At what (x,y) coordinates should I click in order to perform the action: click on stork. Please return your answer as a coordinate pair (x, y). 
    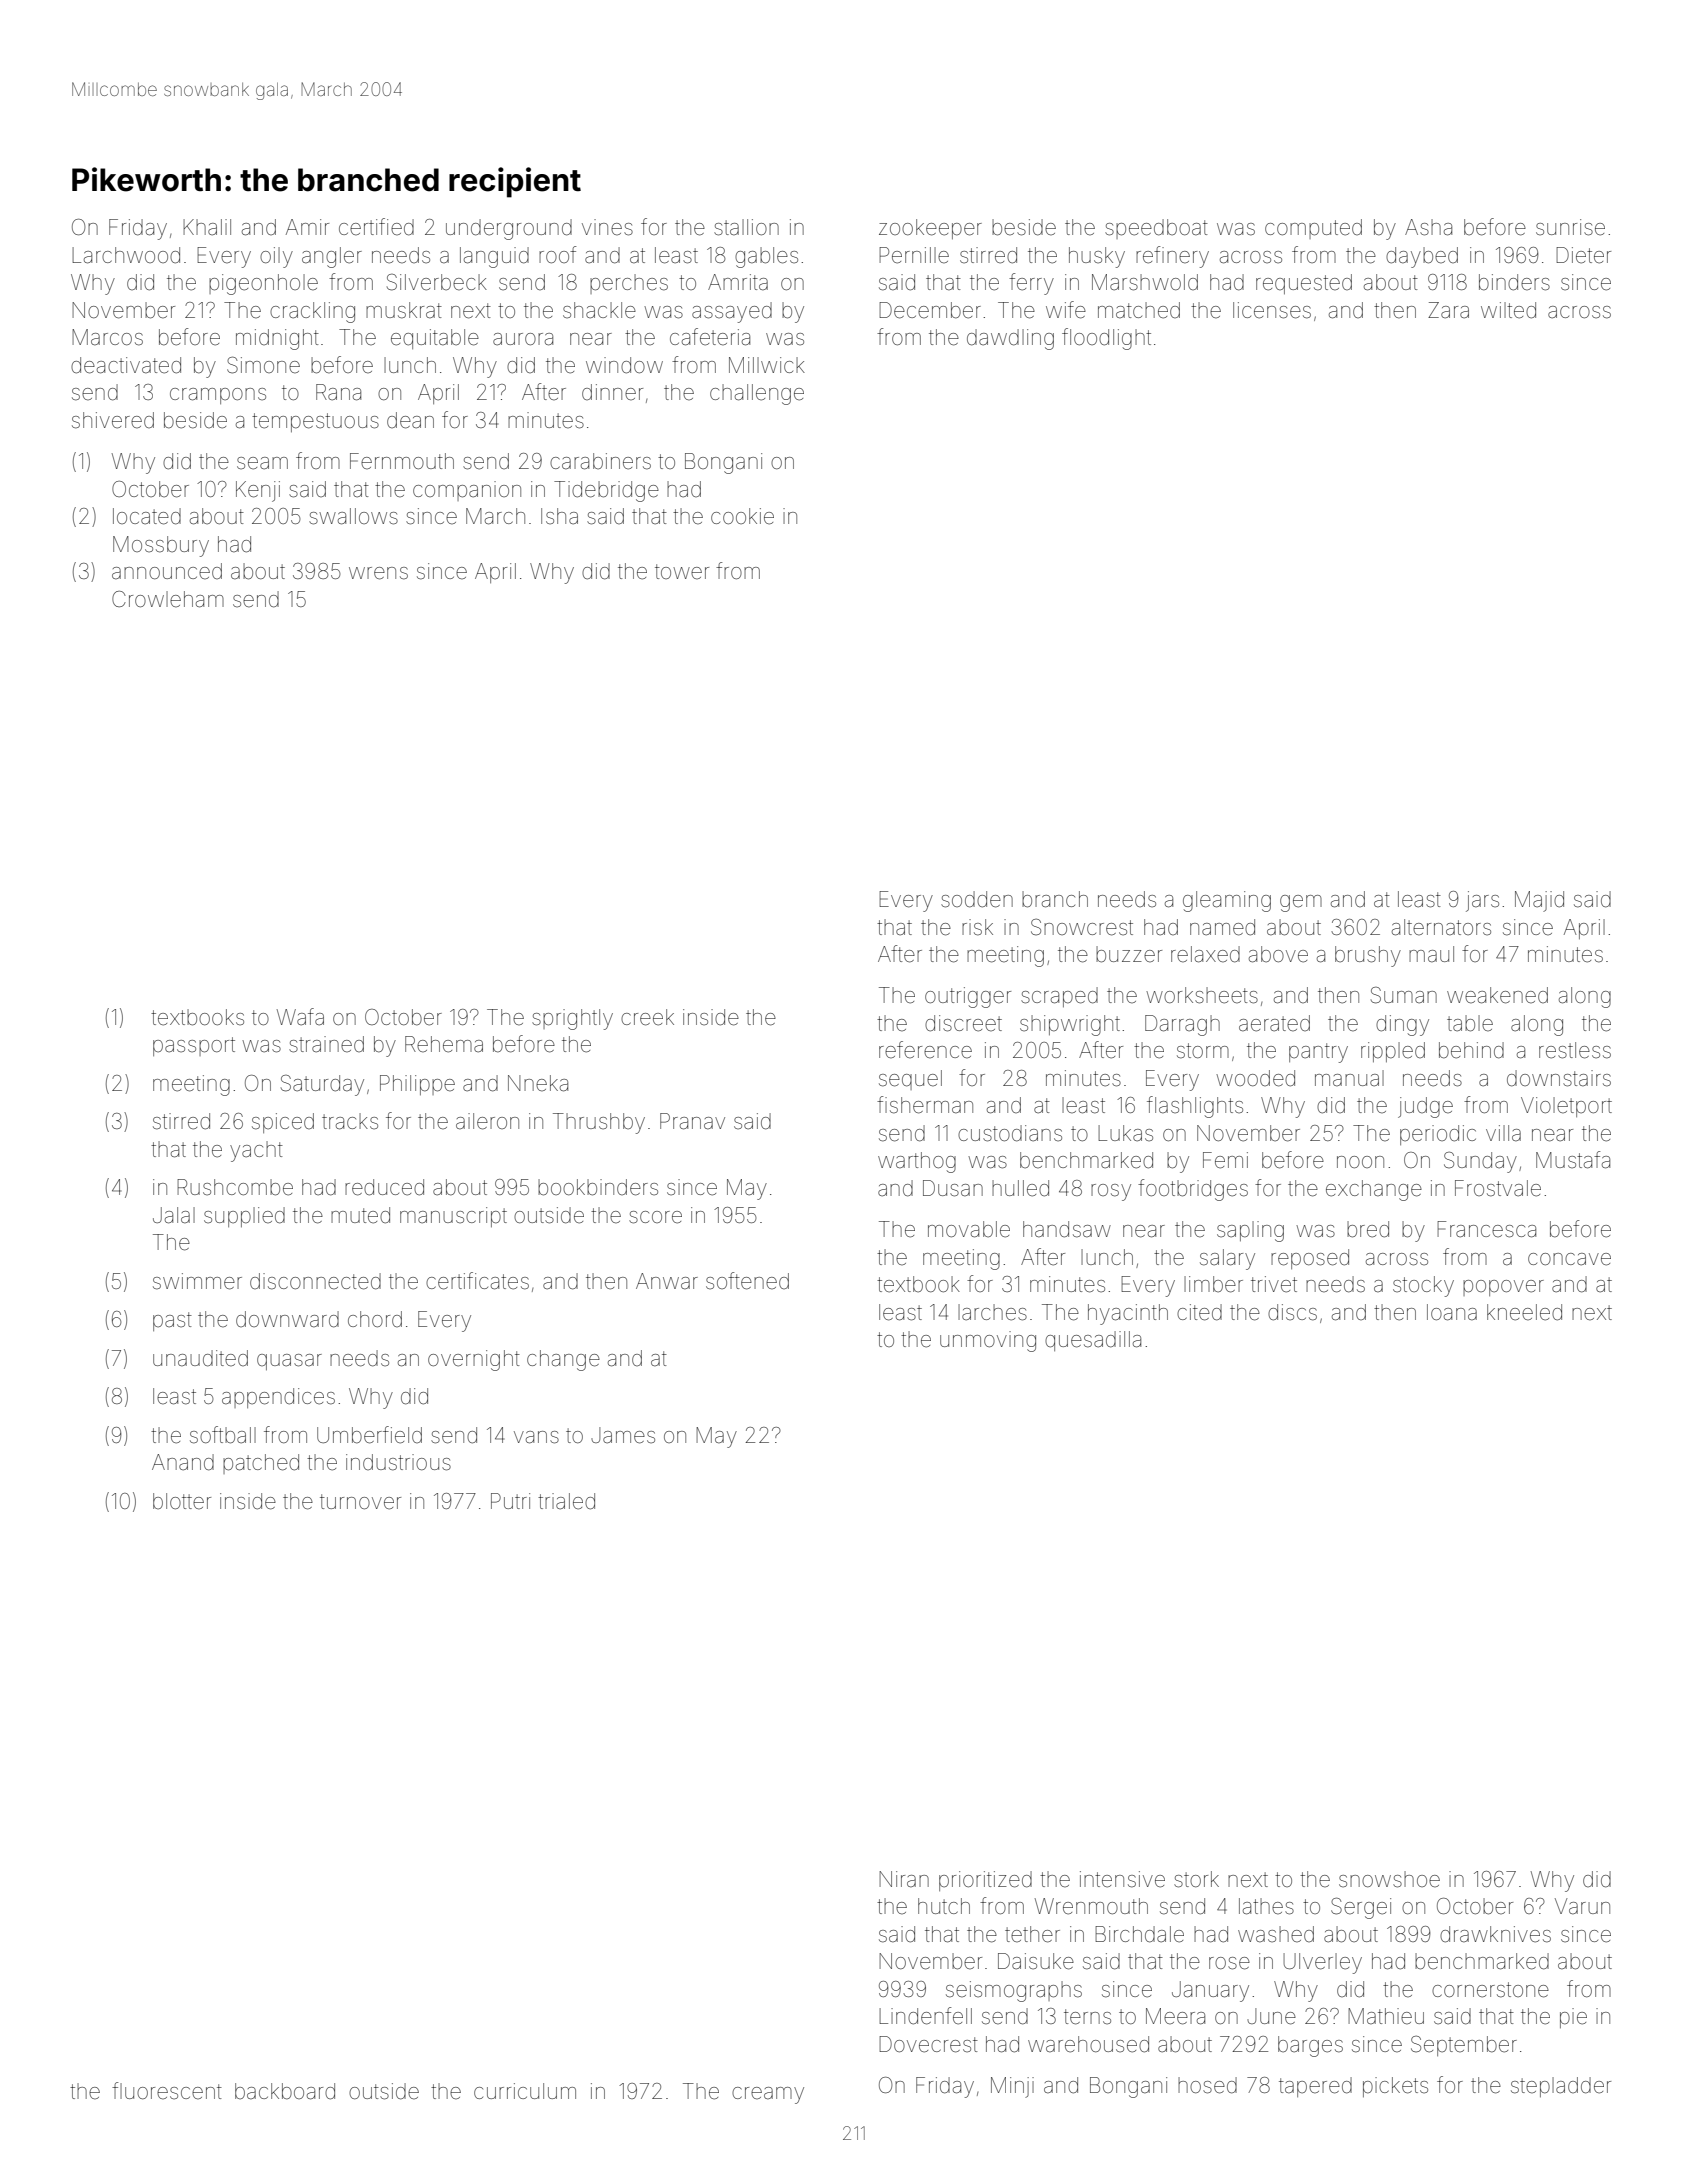
    Looking at the image, I should click on (1196, 1879).
